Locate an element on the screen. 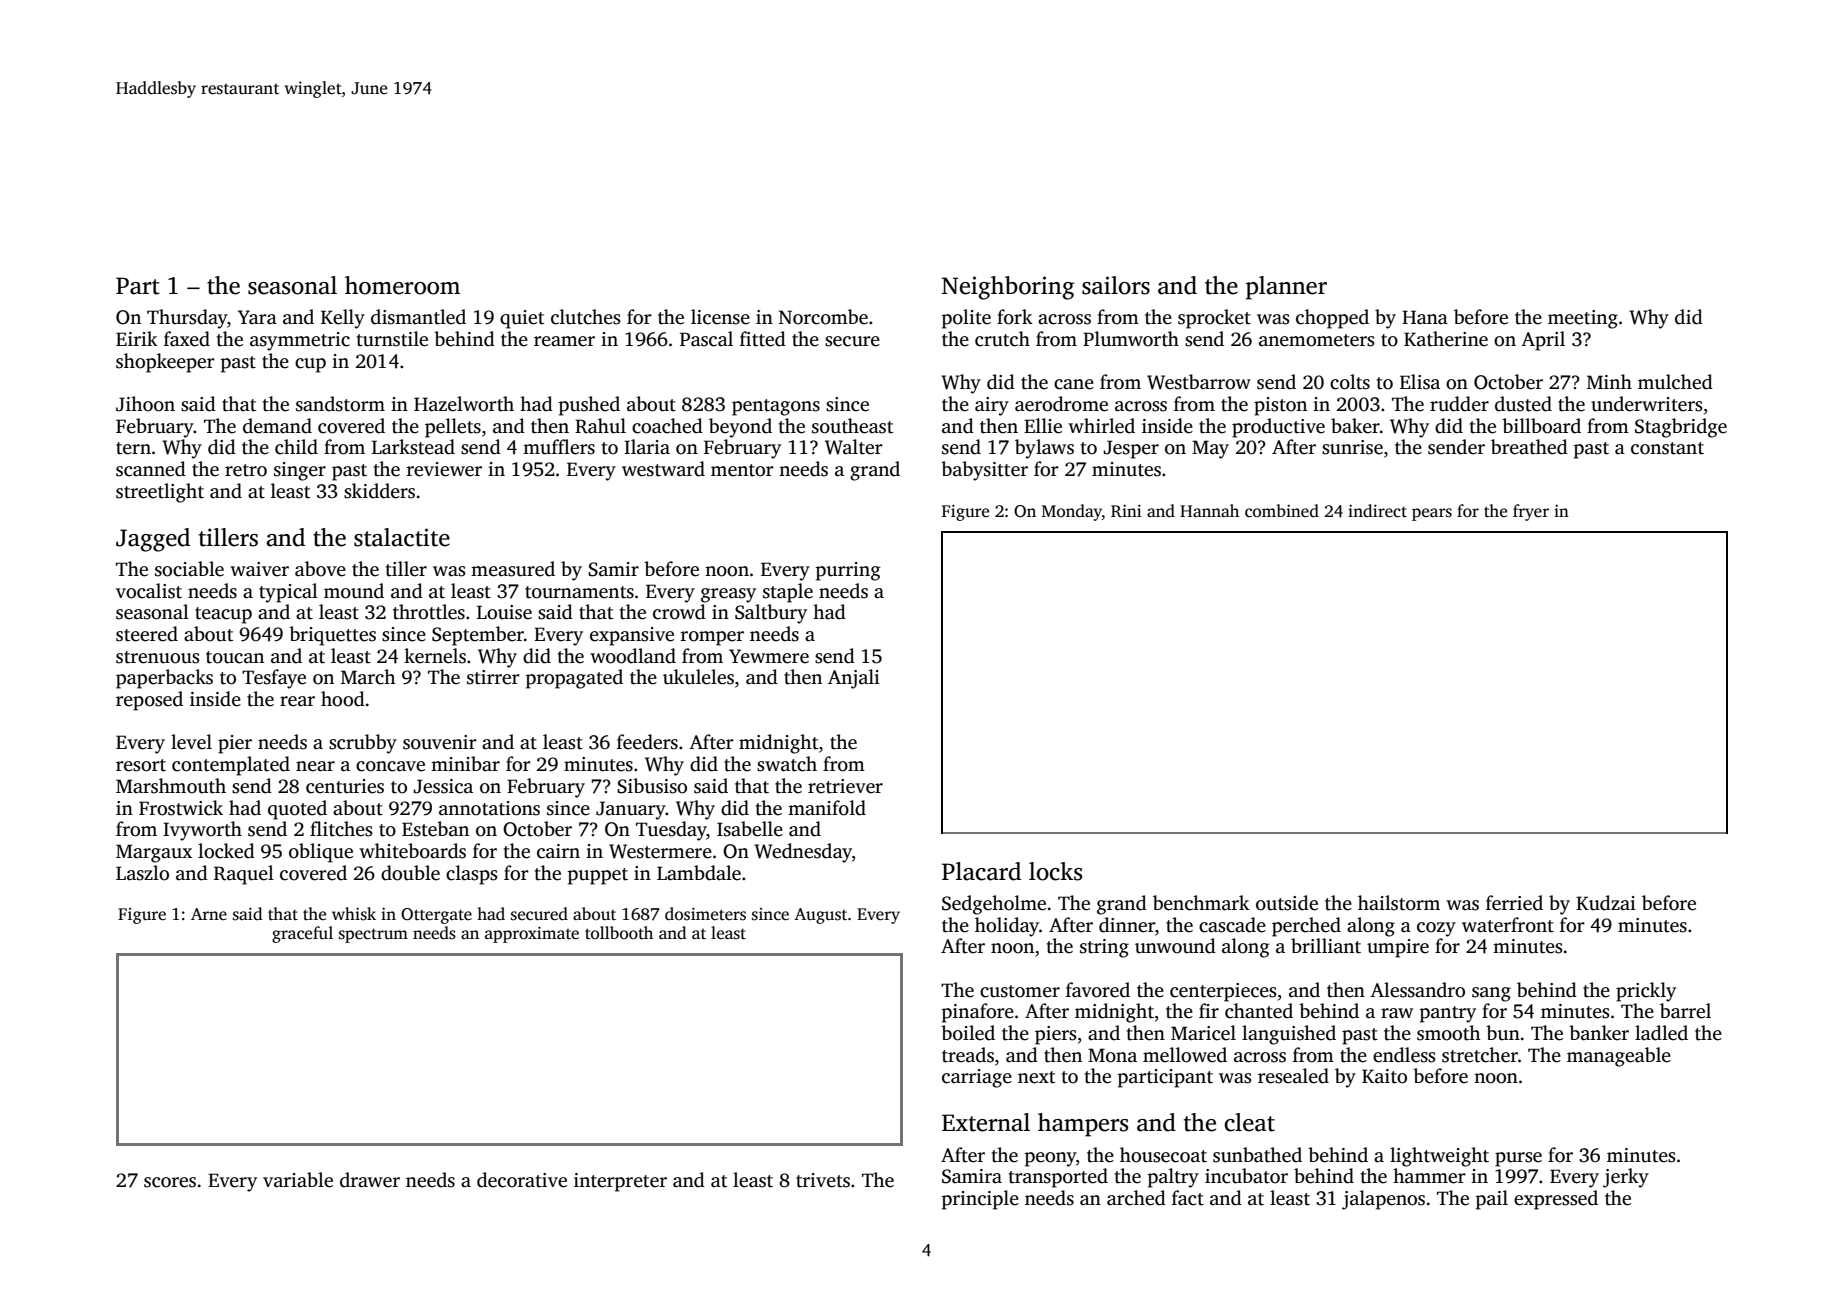  prickly is located at coordinates (1646, 992).
